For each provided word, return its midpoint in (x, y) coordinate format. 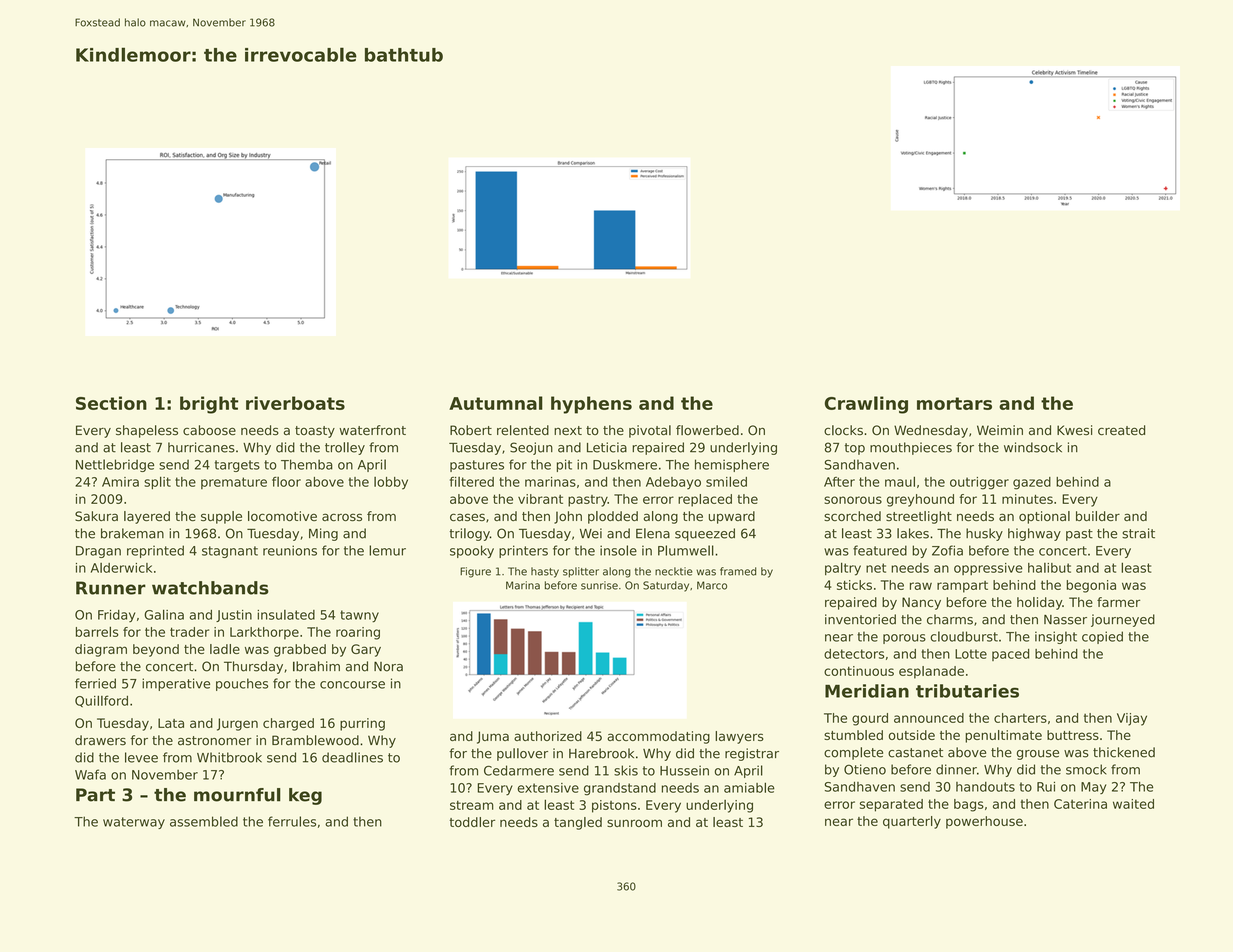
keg (305, 796)
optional (1044, 517)
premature (234, 483)
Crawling (866, 405)
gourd (870, 719)
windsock (1033, 447)
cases (467, 517)
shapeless (147, 431)
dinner (956, 769)
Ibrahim (316, 666)
